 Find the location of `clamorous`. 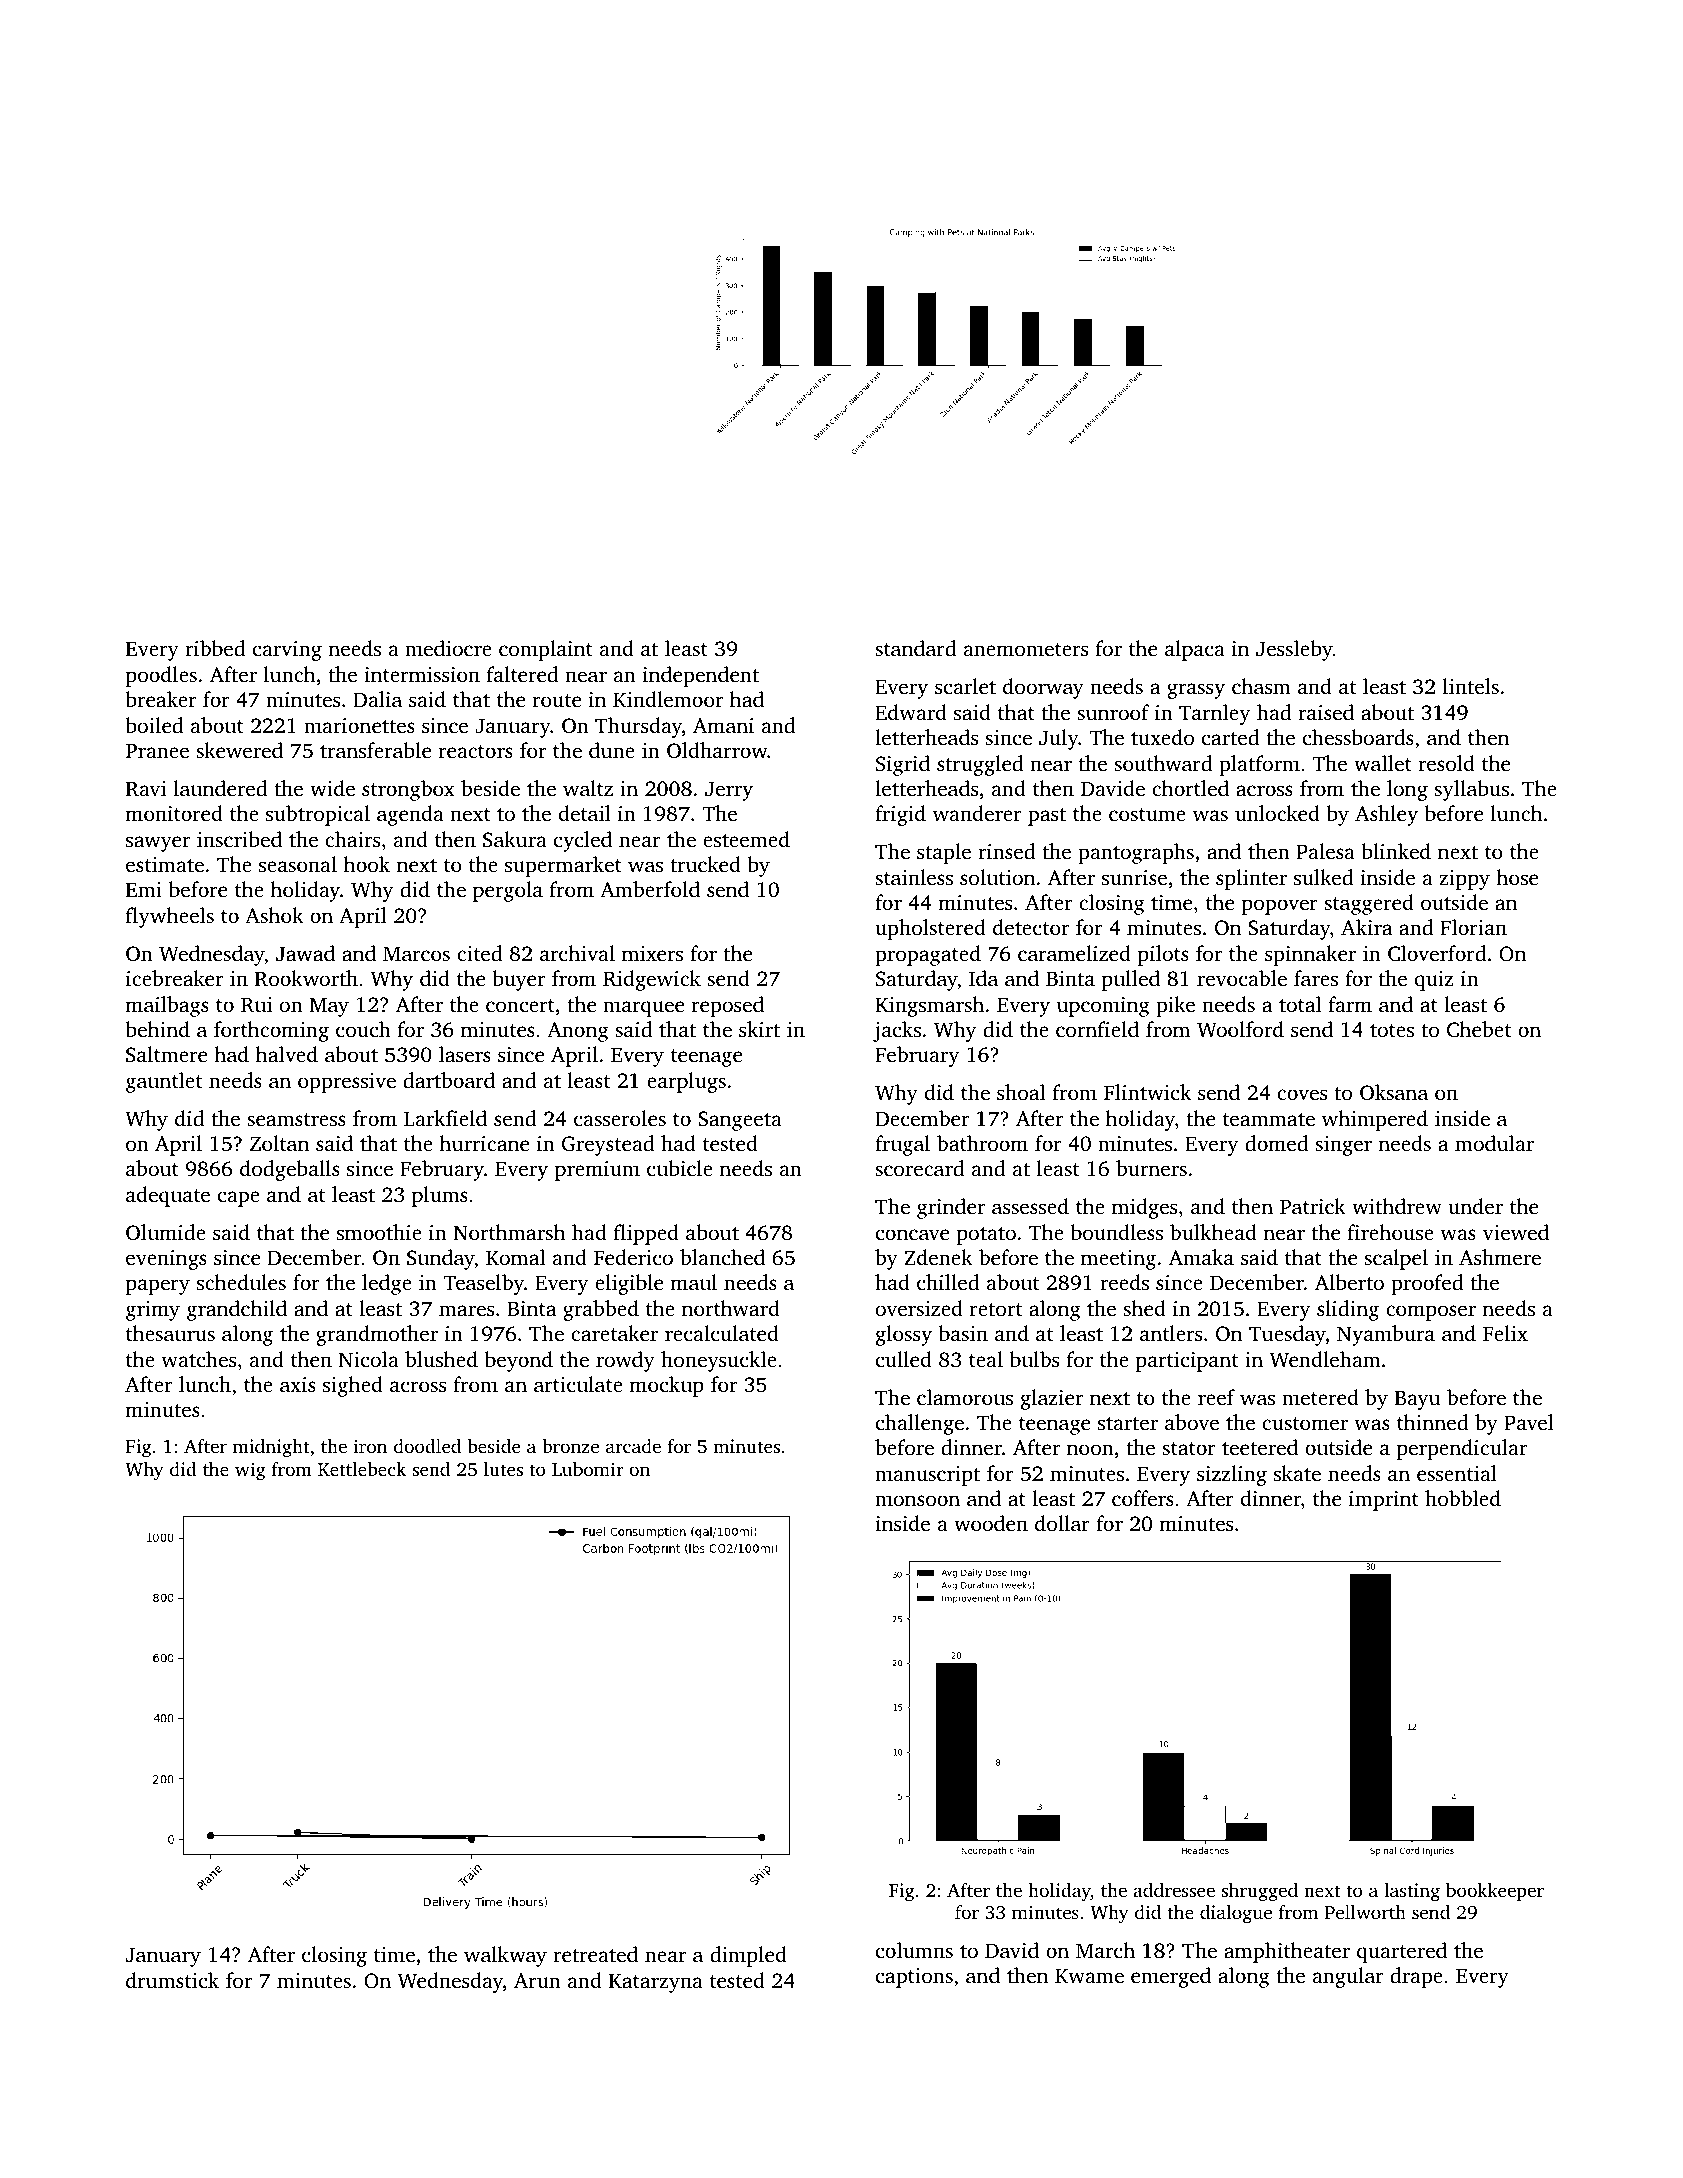

clamorous is located at coordinates (965, 1397).
